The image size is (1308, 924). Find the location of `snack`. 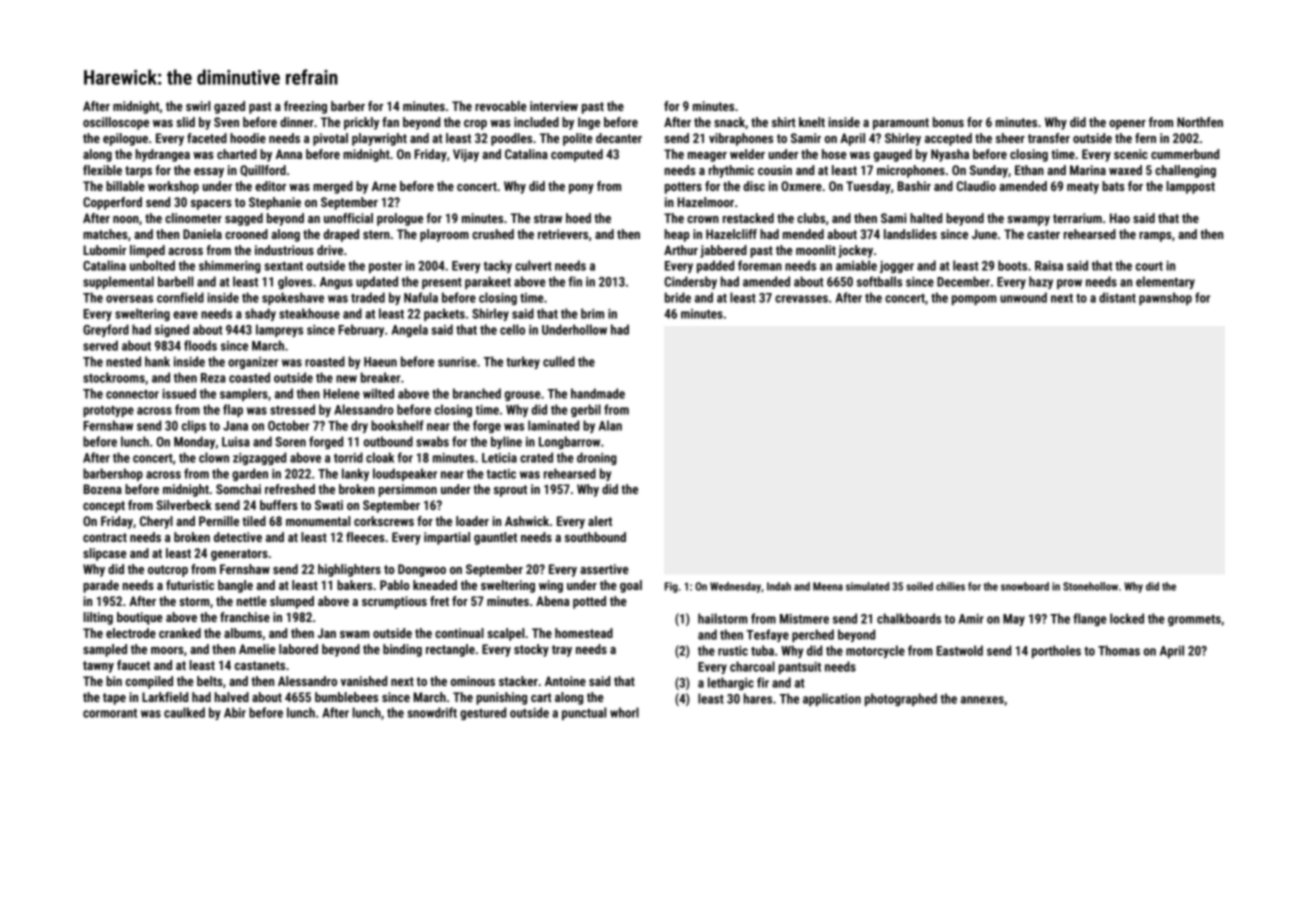

snack is located at coordinates (729, 122).
